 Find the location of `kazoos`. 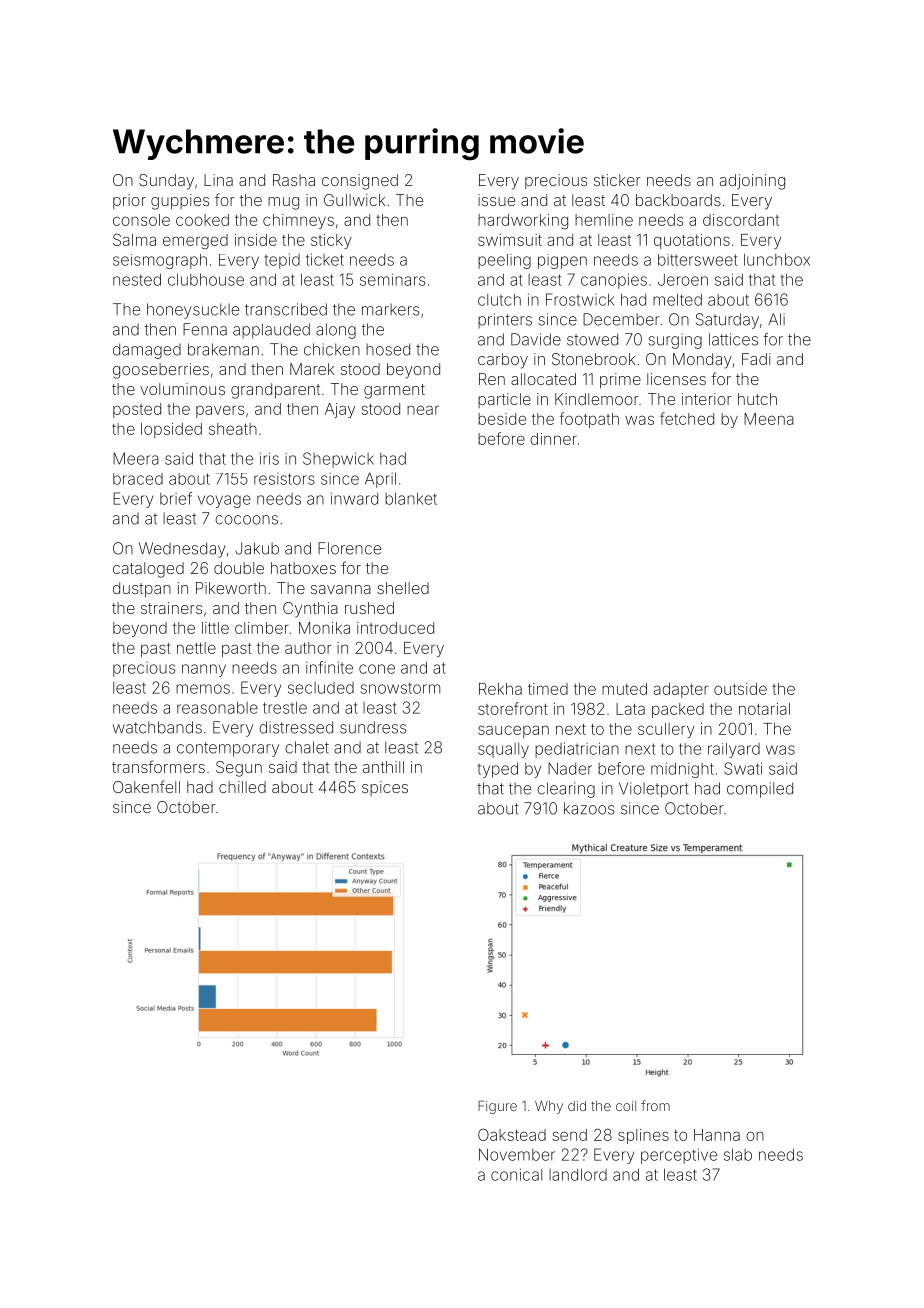

kazoos is located at coordinates (589, 808).
